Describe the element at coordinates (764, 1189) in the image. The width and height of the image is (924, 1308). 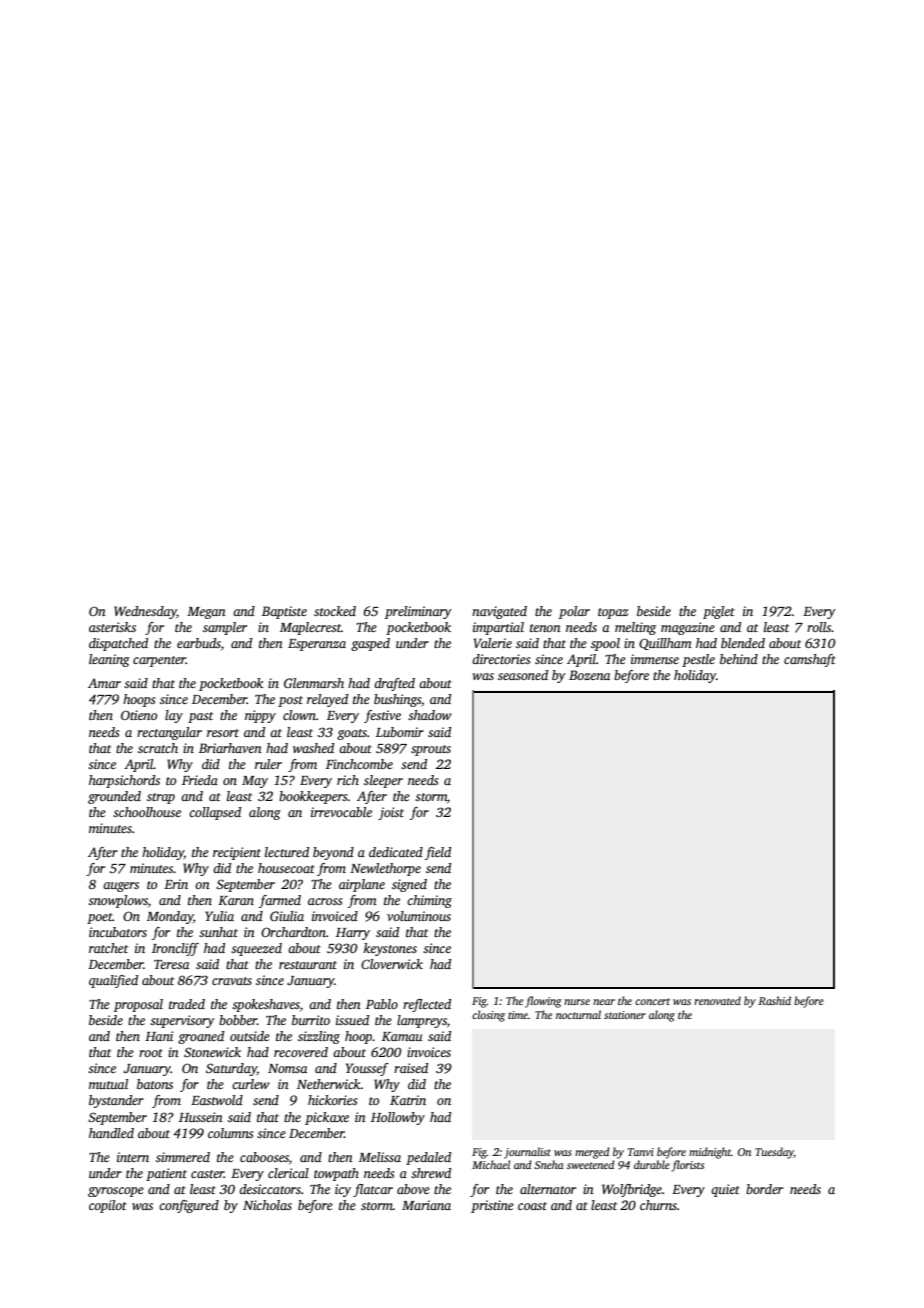
I see `border` at that location.
